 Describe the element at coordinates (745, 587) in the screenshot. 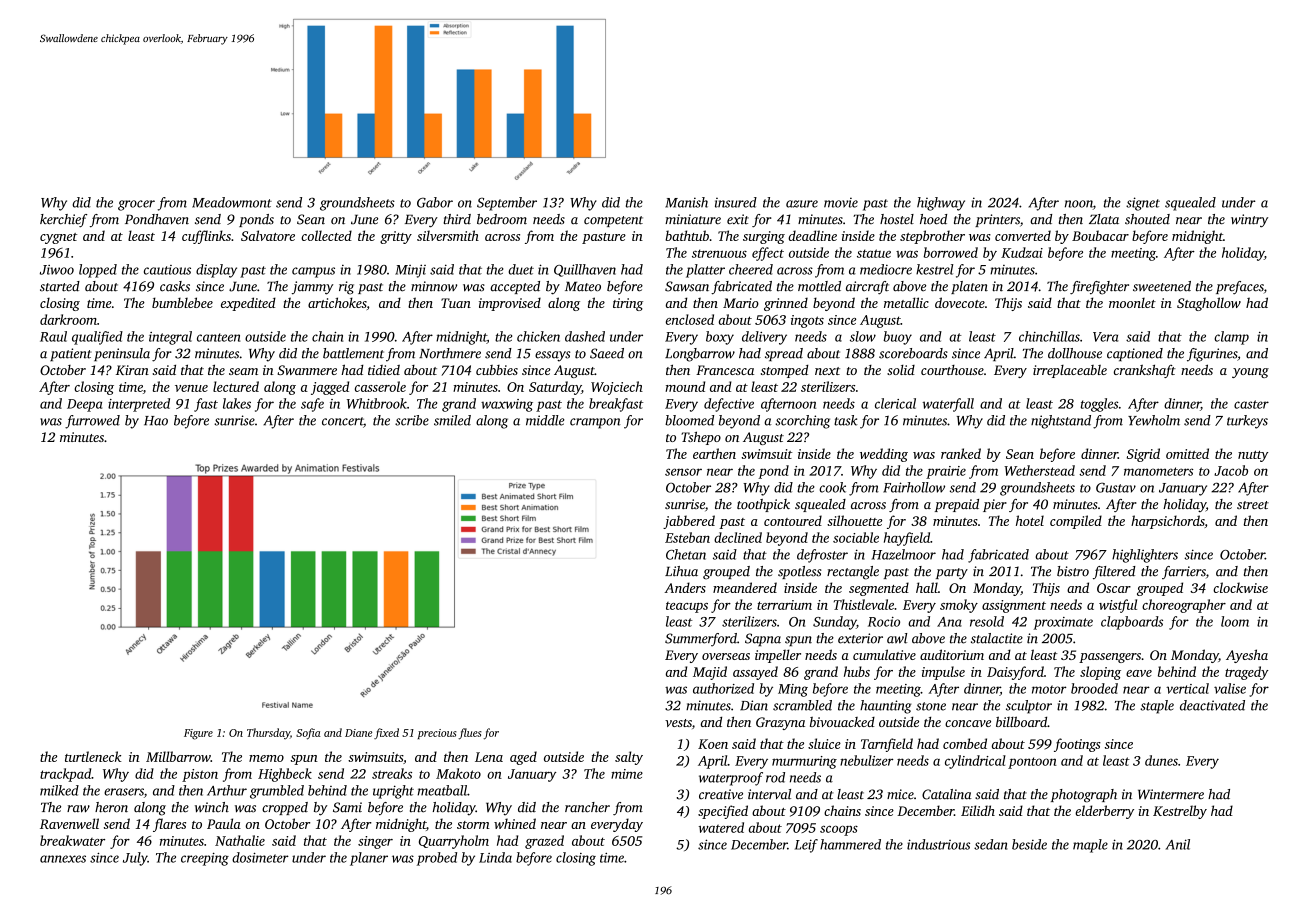

I see `meandered` at that location.
